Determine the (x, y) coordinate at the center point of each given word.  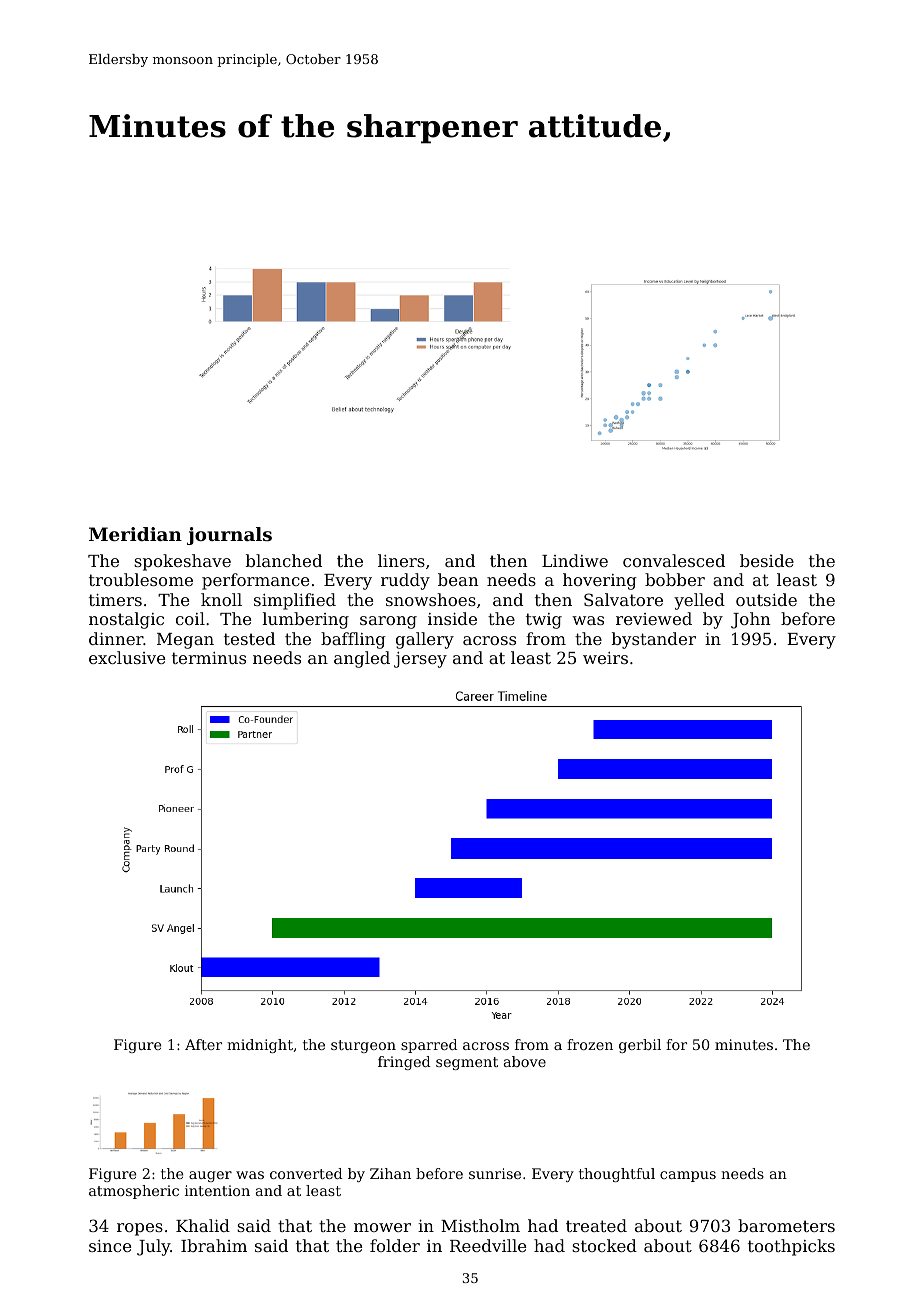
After (203, 1044)
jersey (420, 660)
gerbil (640, 1046)
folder (395, 1245)
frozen (590, 1044)
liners (401, 560)
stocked (604, 1245)
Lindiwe (575, 560)
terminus (209, 658)
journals (229, 536)
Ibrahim (214, 1245)
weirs (605, 658)
